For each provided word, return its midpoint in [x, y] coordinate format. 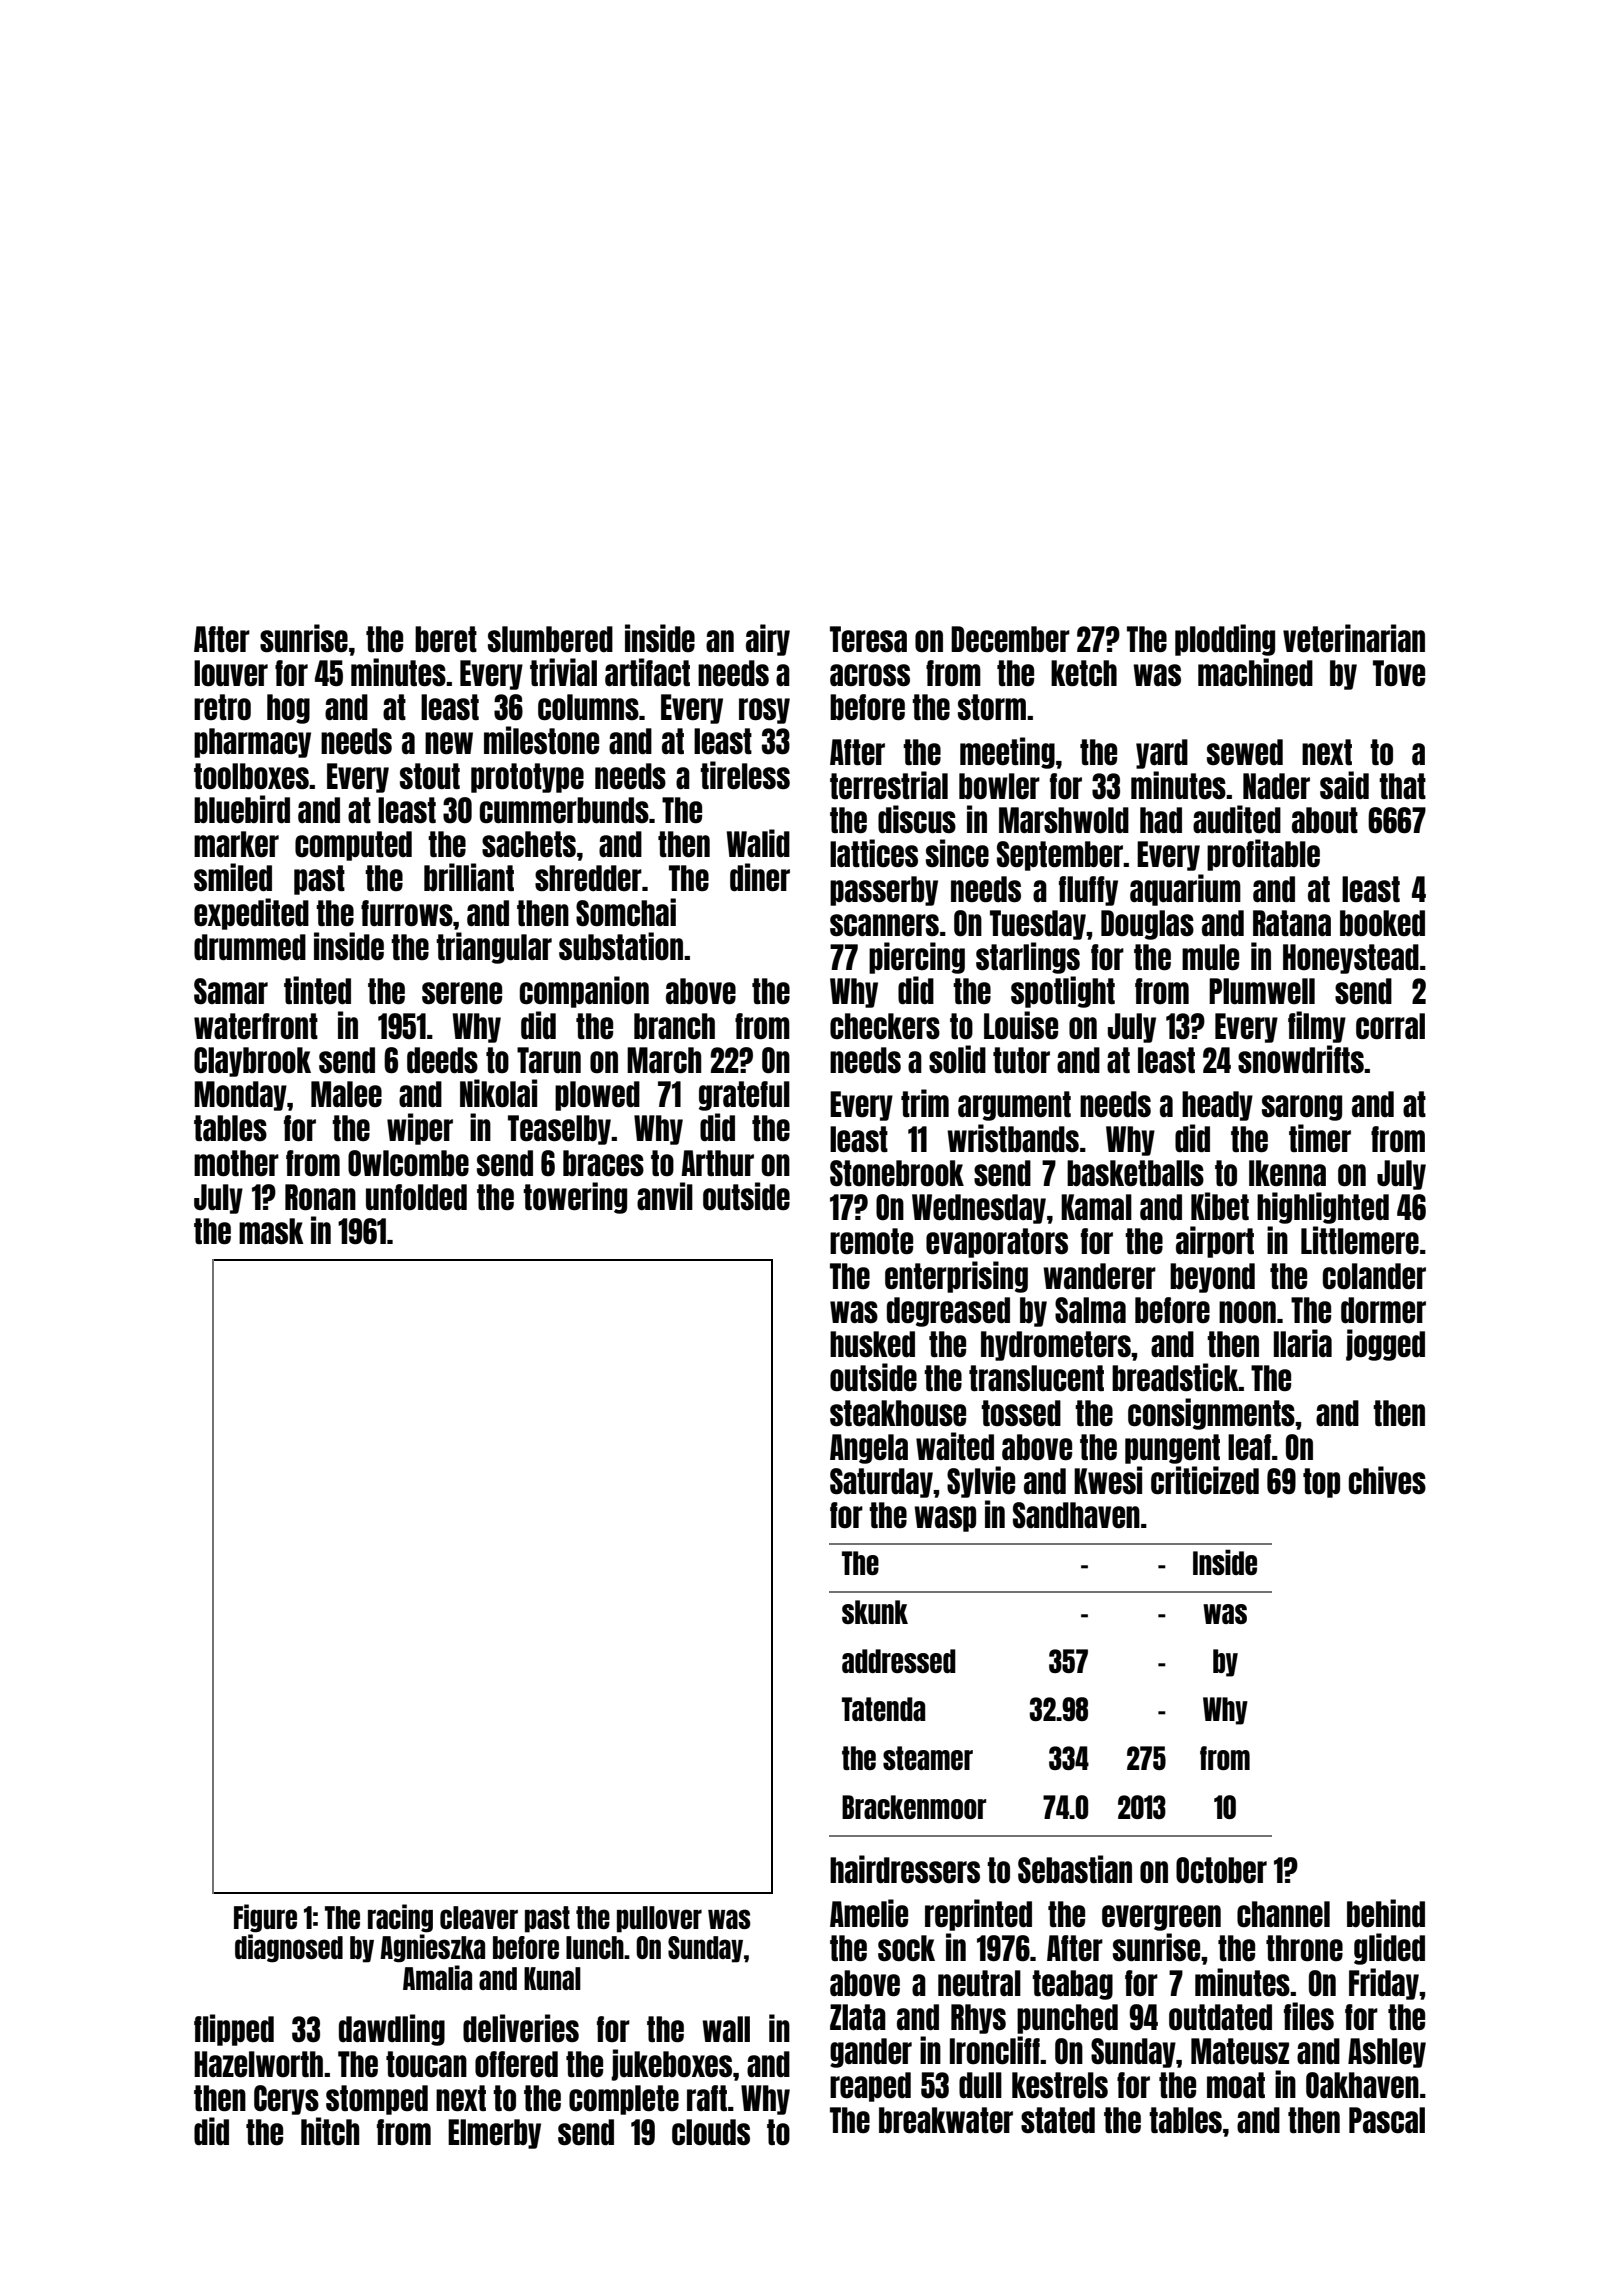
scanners [884, 925]
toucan [426, 2064]
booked [1382, 923]
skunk [875, 1612]
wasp [945, 1519]
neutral [979, 1983]
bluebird [242, 809]
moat [1236, 2085]
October [1221, 1870]
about [1325, 820]
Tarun [549, 1060]
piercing [917, 958]
